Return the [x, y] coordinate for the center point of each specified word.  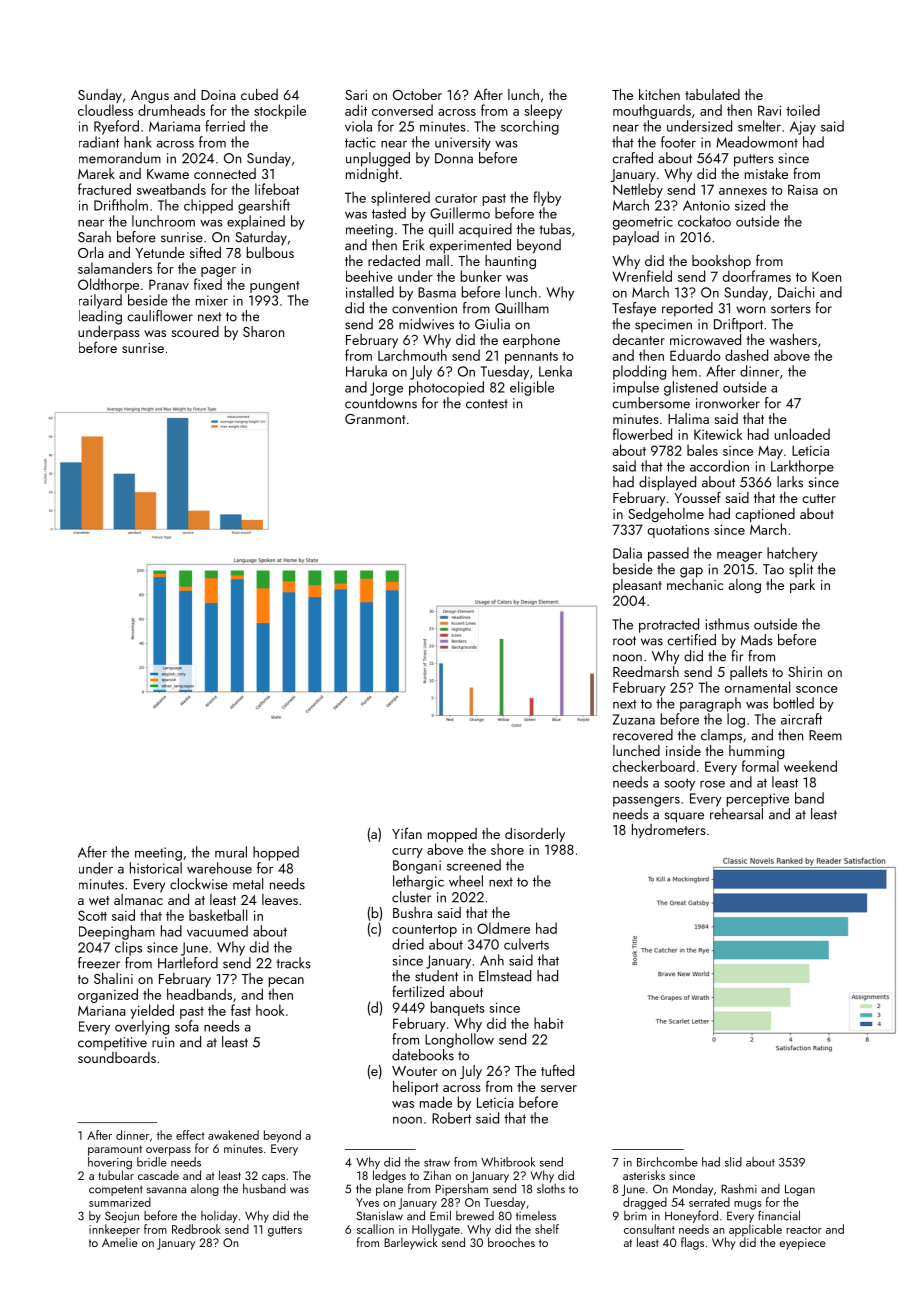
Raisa [803, 189]
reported [687, 309]
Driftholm [121, 205]
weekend [810, 766]
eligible [532, 388]
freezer [99, 963]
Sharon [263, 331]
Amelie [120, 1242]
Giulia [492, 324]
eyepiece [802, 1244]
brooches [511, 1242]
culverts [526, 944]
